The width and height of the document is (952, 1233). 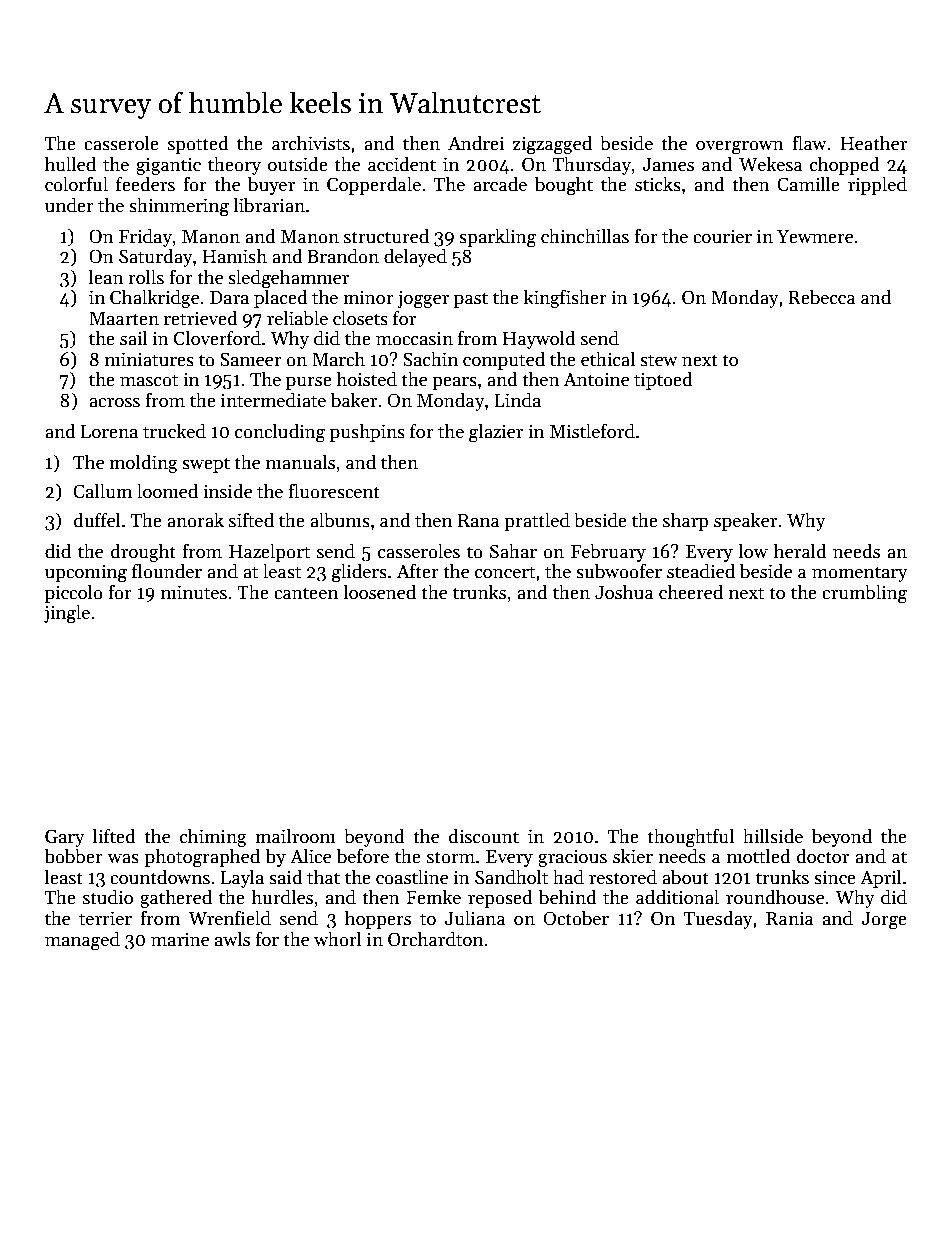 What do you see at coordinates (690, 838) in the document?
I see `thoughtful` at bounding box center [690, 838].
